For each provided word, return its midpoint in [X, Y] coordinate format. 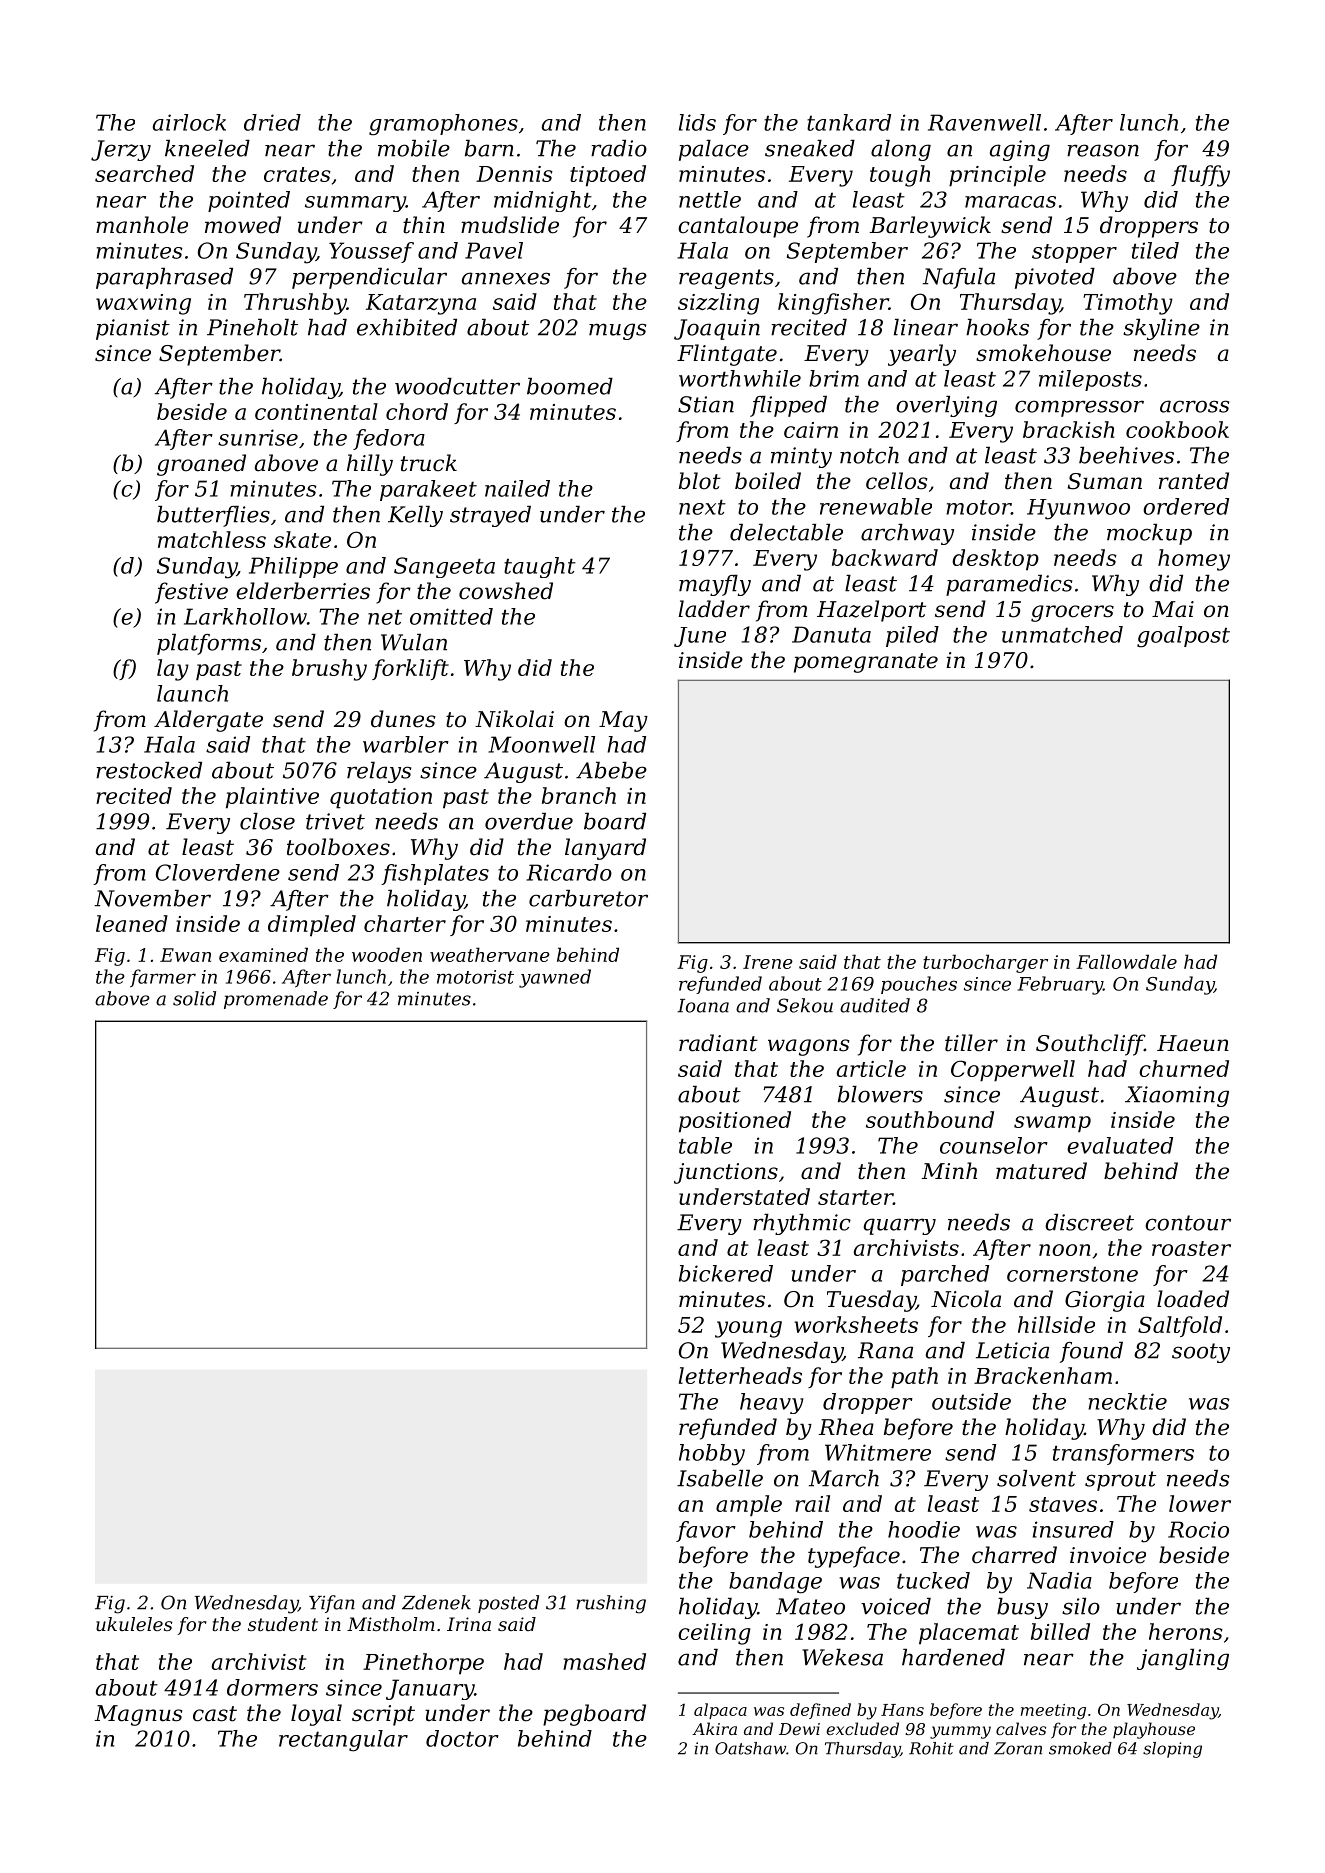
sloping [1172, 1750]
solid [194, 998]
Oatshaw [750, 1748]
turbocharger [985, 963]
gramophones [443, 125]
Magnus [138, 1715]
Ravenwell [984, 122]
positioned [735, 1122]
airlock [189, 122]
